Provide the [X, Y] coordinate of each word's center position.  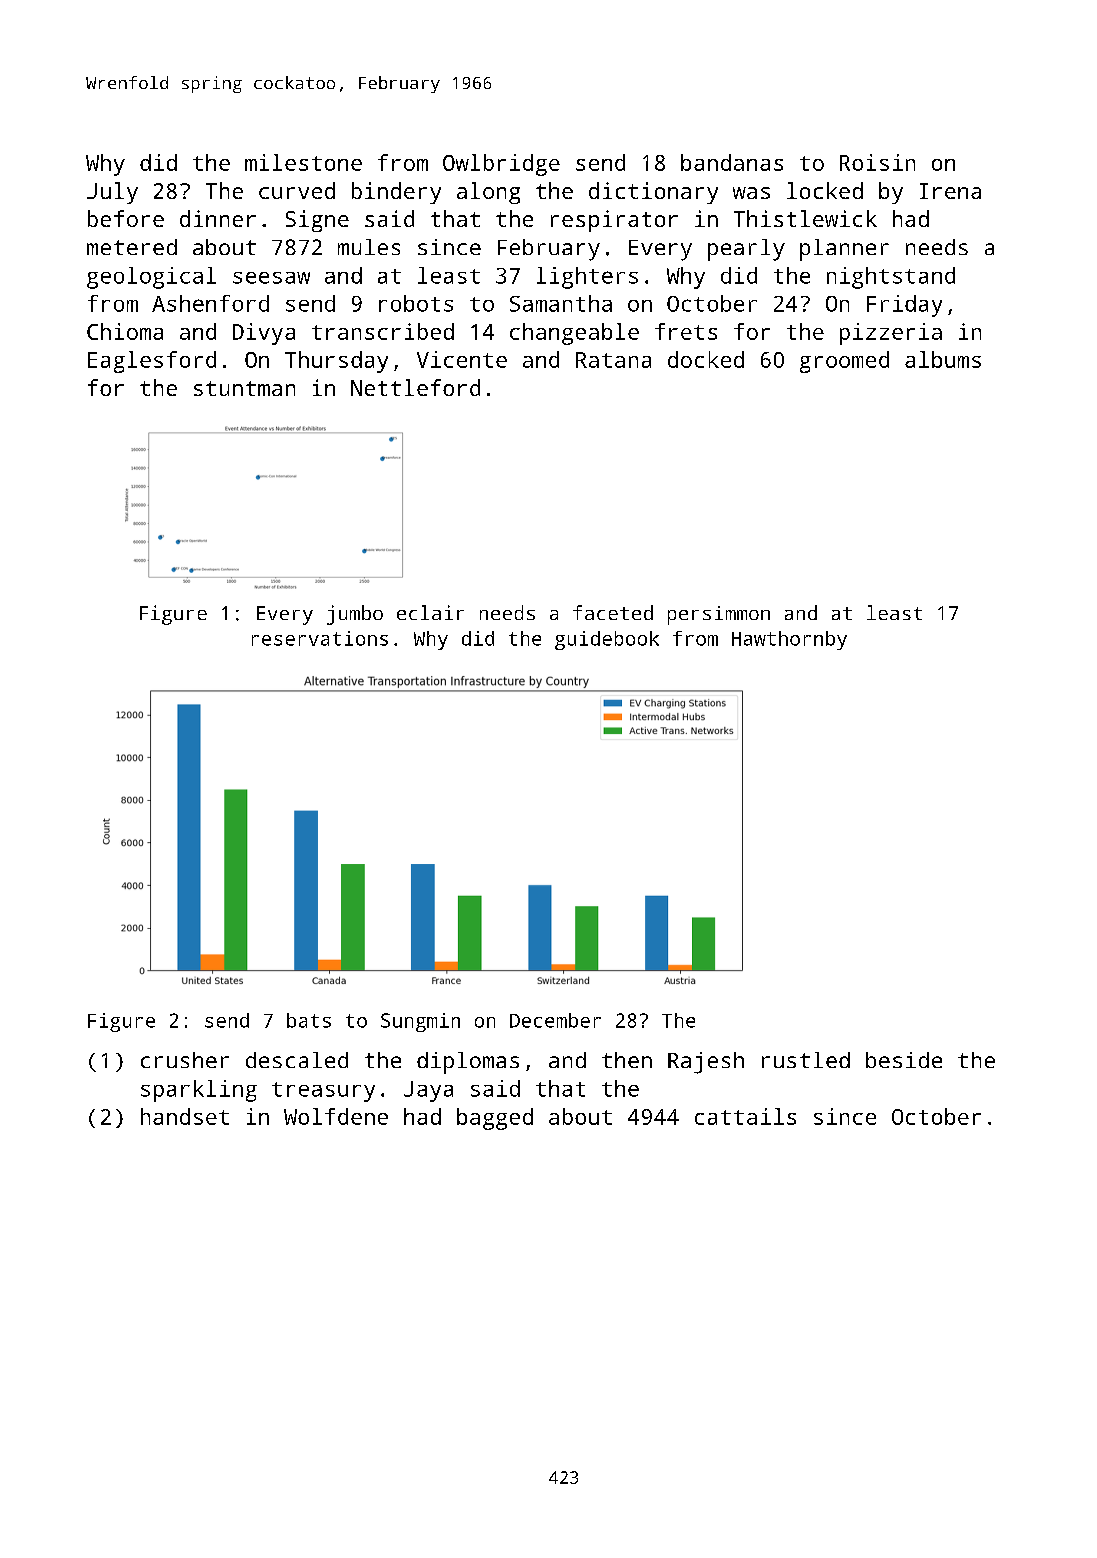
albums [943, 359]
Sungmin [420, 1022]
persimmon [719, 615]
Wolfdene [336, 1116]
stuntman [244, 388]
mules [369, 247]
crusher [185, 1060]
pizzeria [891, 334]
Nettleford [415, 387]
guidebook [607, 640]
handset [185, 1116]
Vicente [462, 359]
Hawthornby [789, 640]
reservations [320, 638]
